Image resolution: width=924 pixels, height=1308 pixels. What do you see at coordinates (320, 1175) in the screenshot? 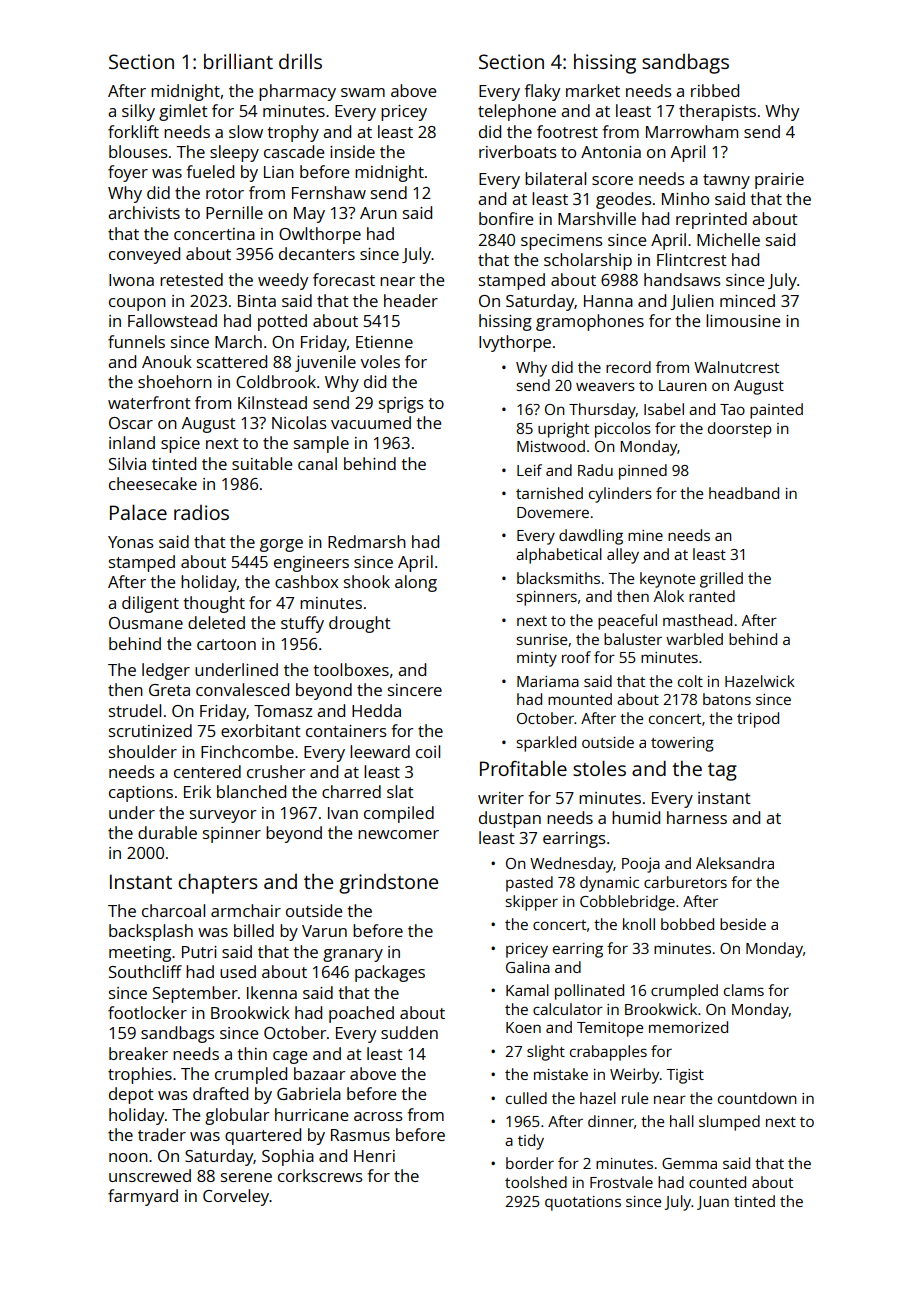
I see `corkscrews` at bounding box center [320, 1175].
